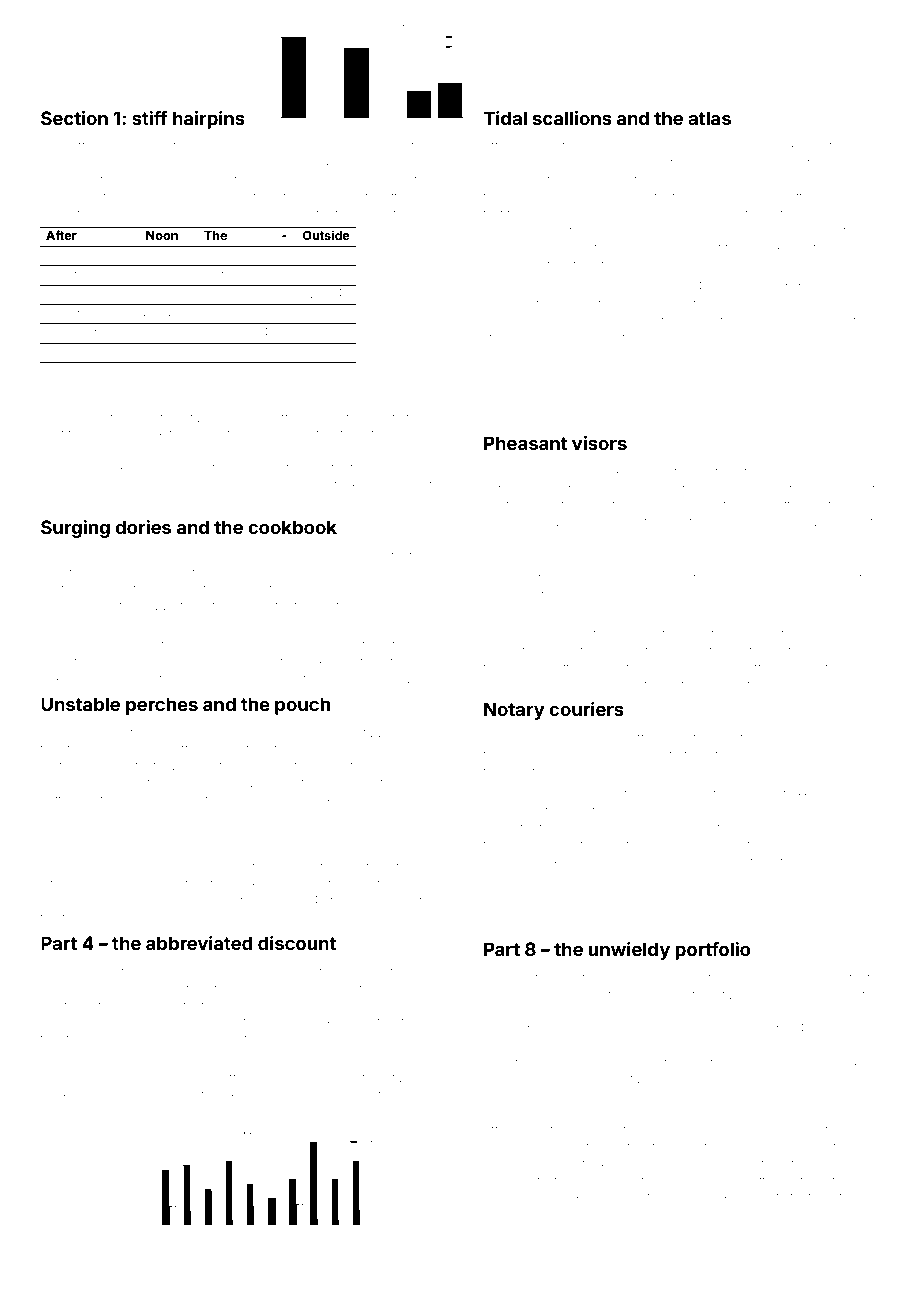 The height and width of the page is (1308, 924). Describe the element at coordinates (839, 1048) in the page. I see `manager` at that location.
